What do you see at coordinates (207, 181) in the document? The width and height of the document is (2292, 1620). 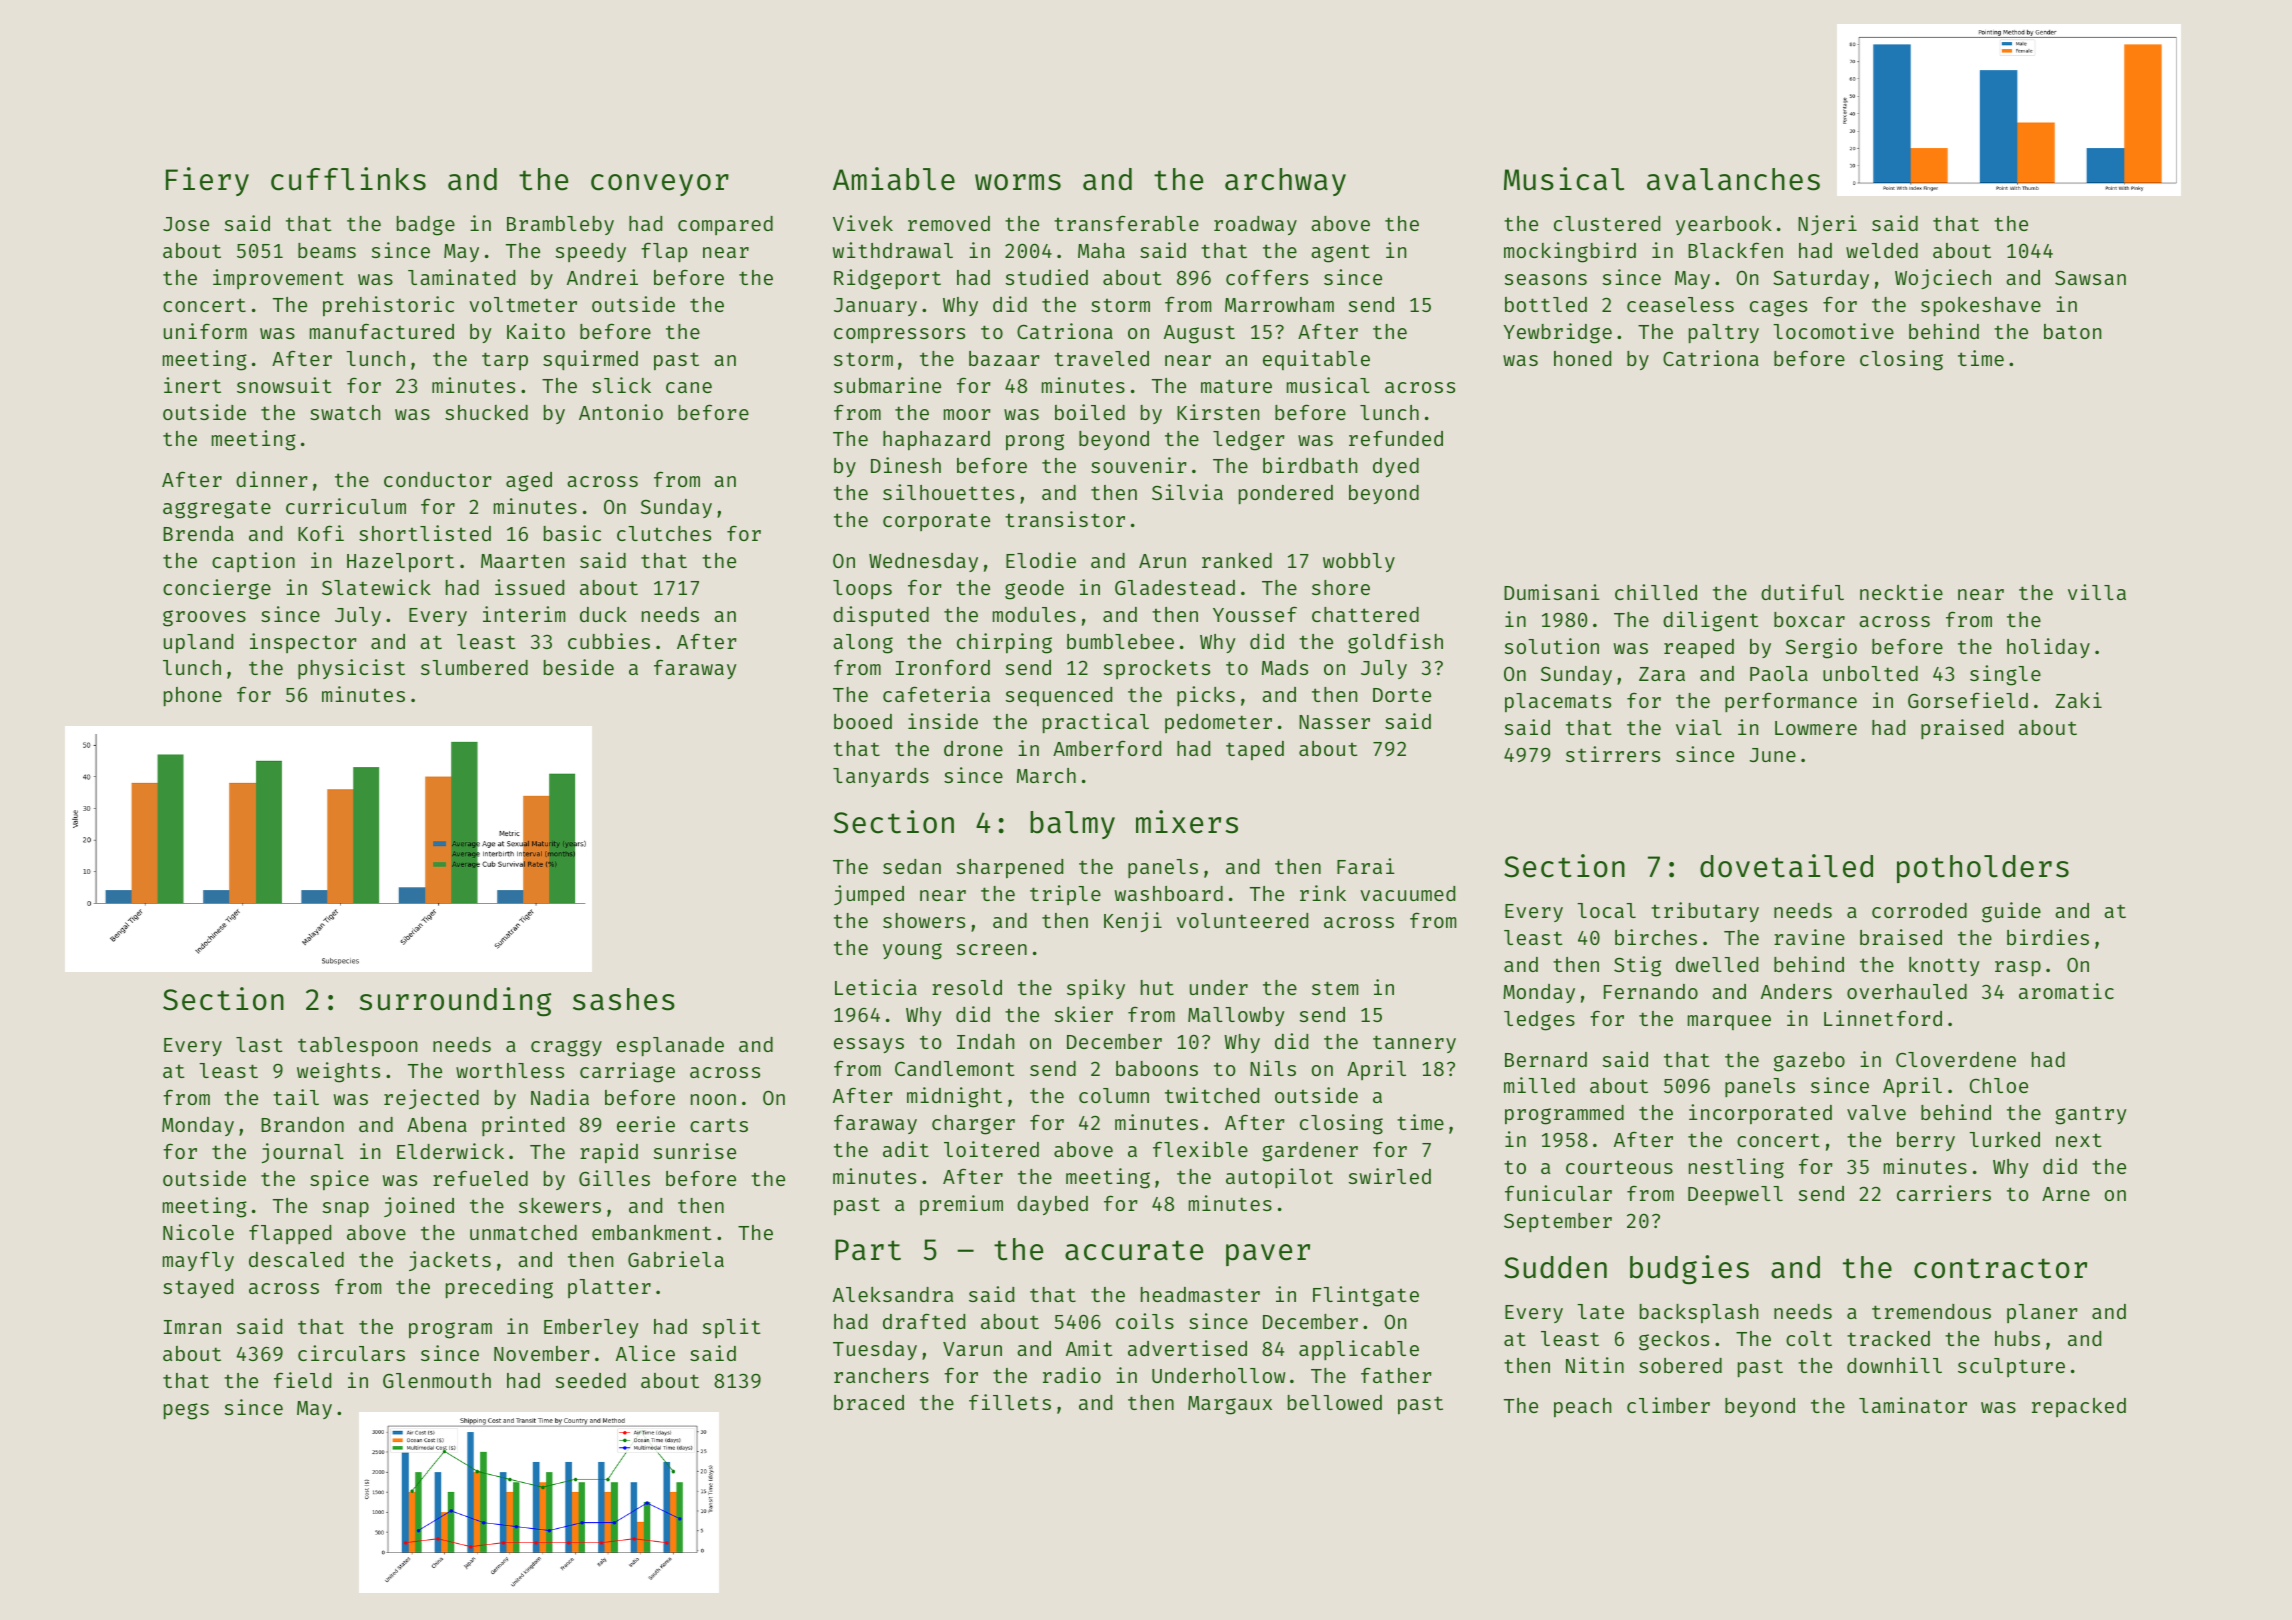 I see `Fiery` at bounding box center [207, 181].
